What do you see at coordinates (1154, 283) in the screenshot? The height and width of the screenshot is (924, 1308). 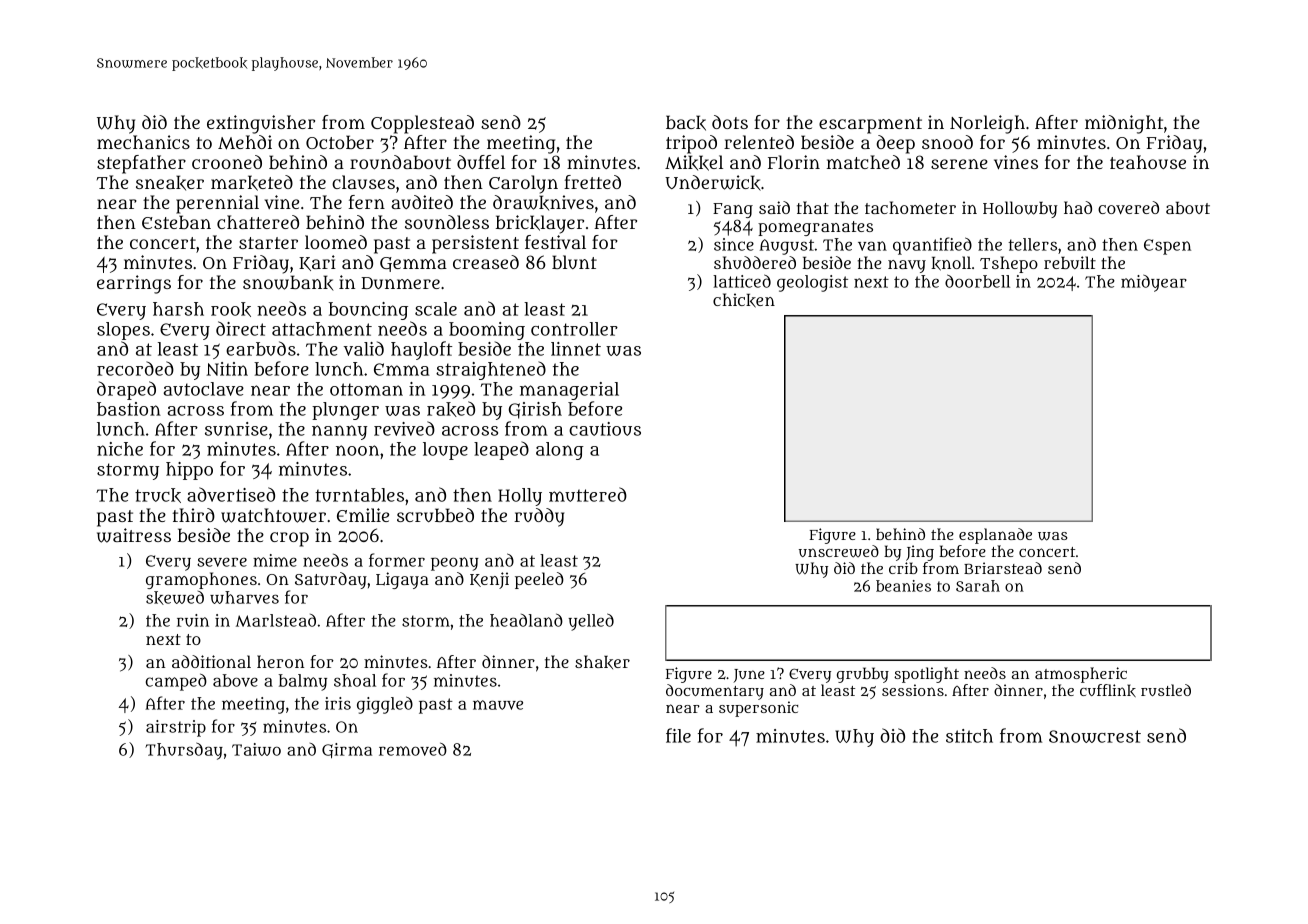 I see `midyear` at bounding box center [1154, 283].
